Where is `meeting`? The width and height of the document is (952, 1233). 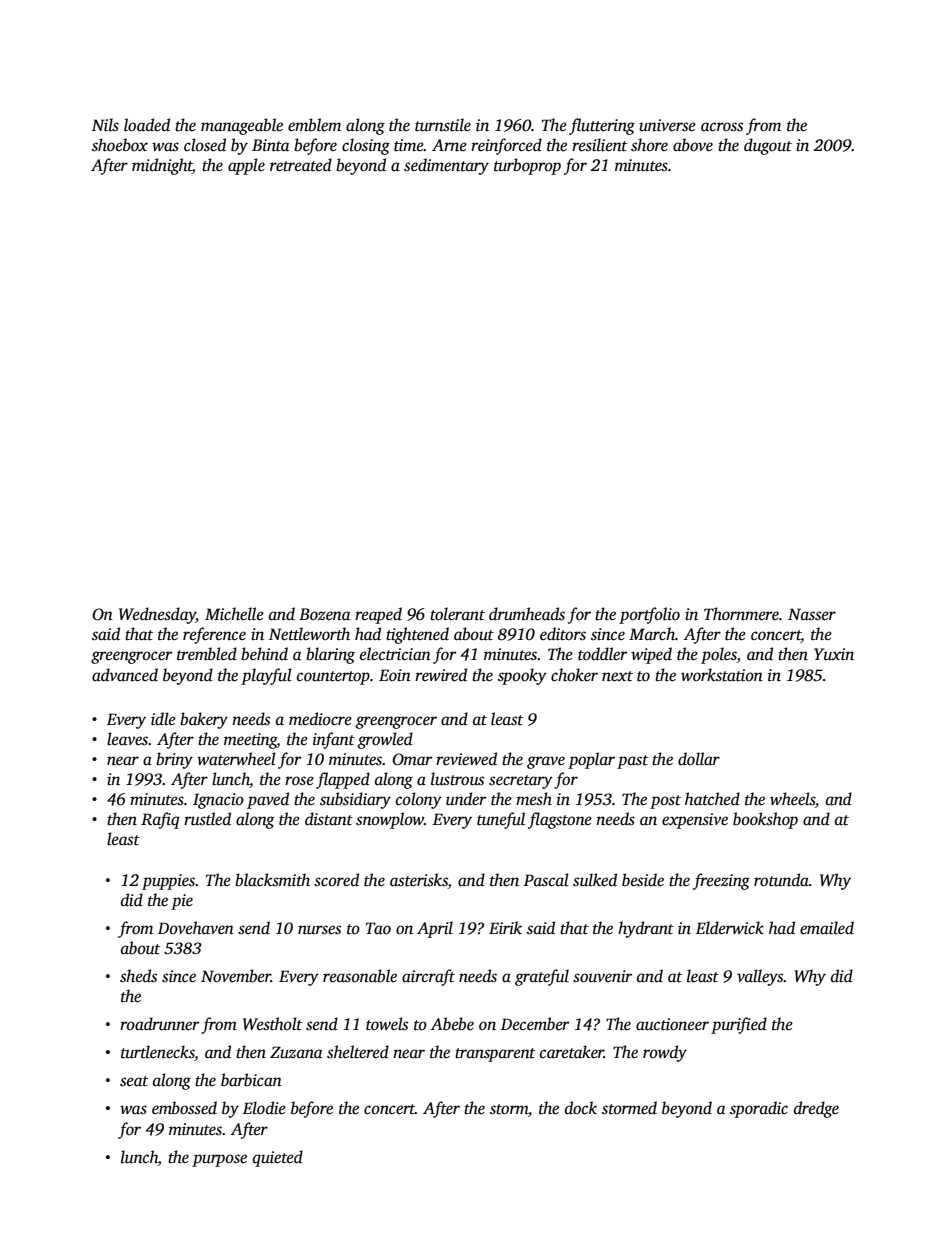
meeting is located at coordinates (250, 741).
